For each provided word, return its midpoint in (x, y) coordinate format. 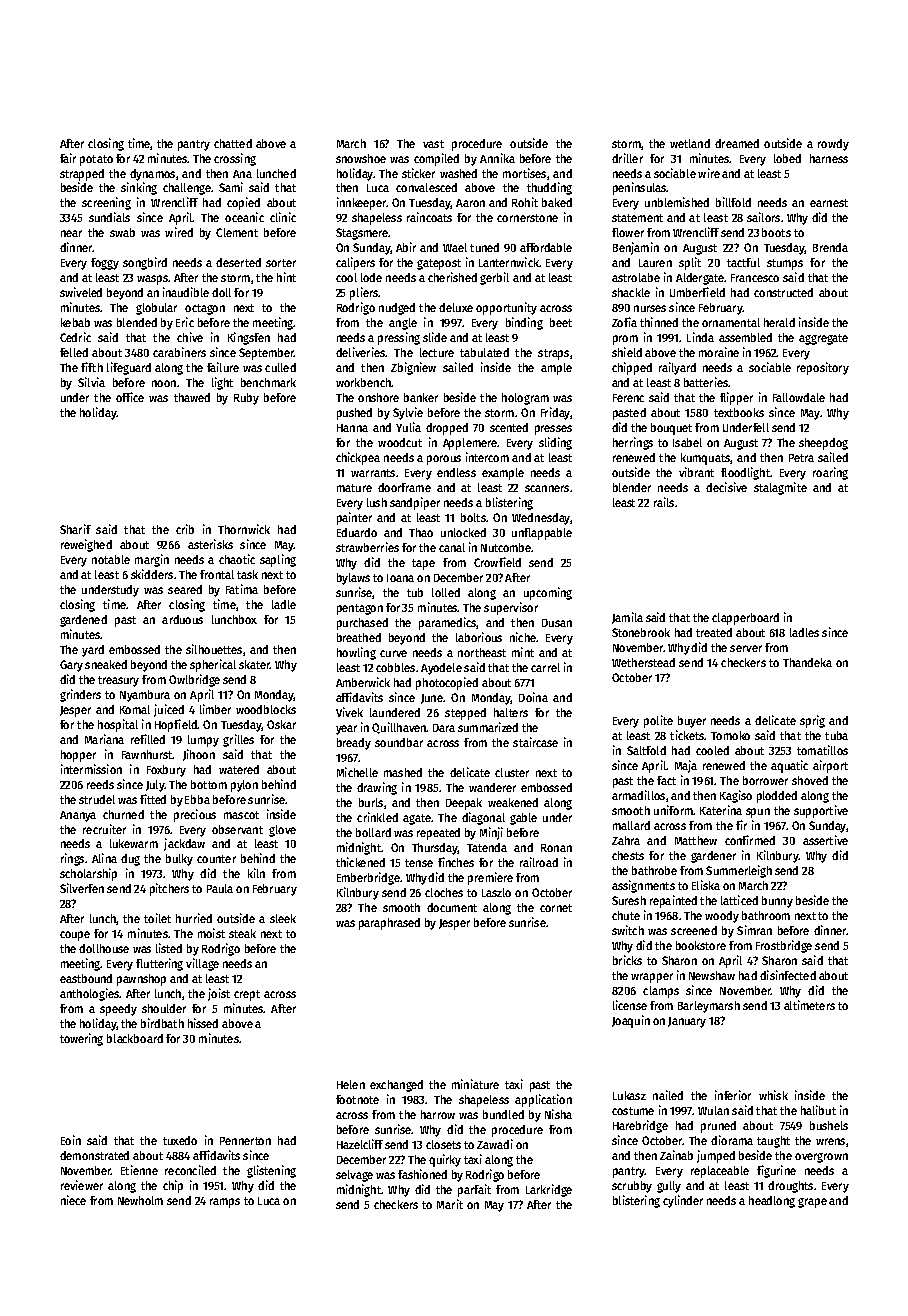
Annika (497, 158)
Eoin (71, 1140)
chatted (233, 143)
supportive (821, 811)
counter (216, 859)
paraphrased (389, 924)
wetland (690, 143)
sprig (812, 721)
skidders (152, 574)
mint (523, 652)
